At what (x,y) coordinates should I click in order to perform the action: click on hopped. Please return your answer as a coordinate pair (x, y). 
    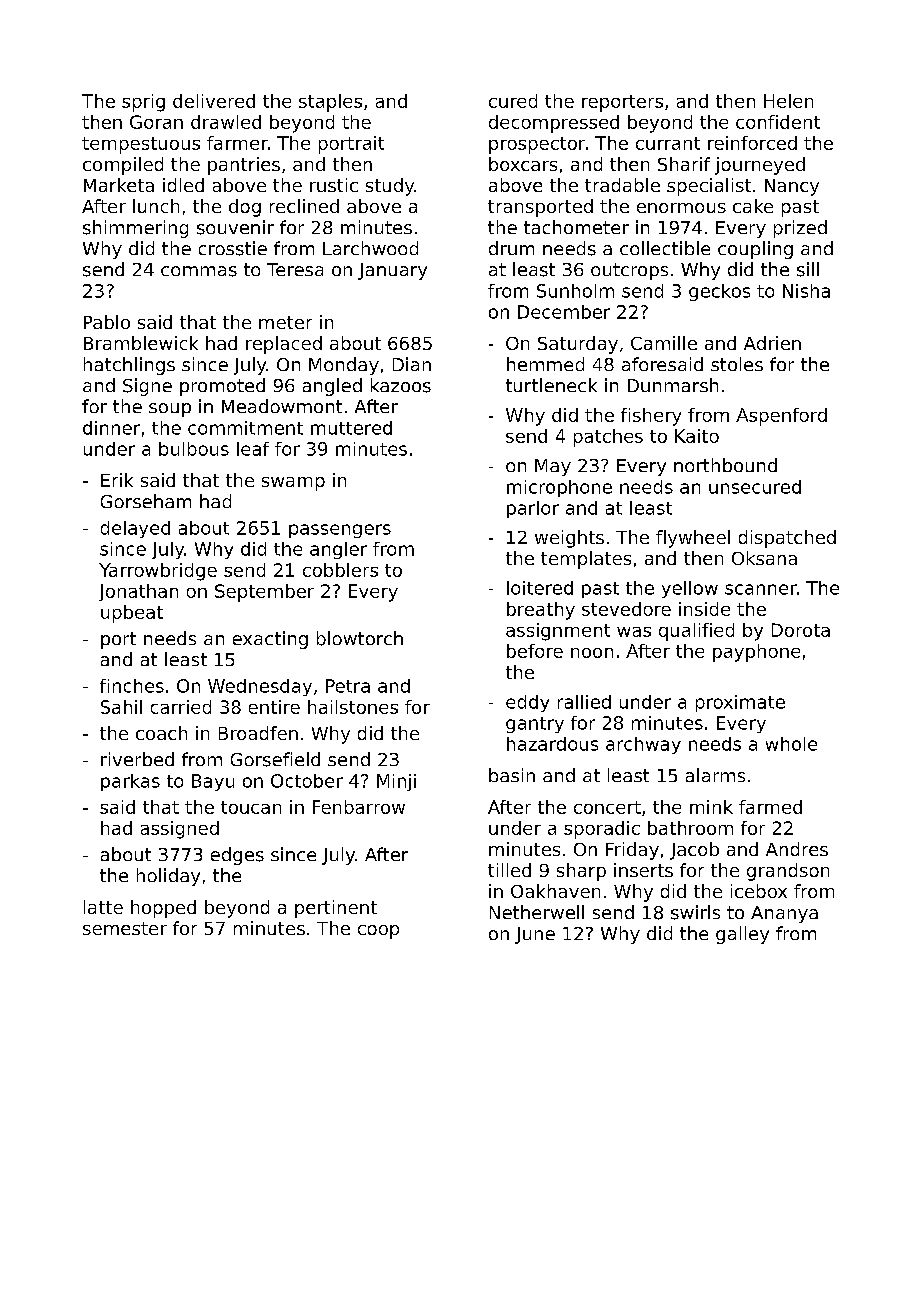
    Looking at the image, I should click on (163, 909).
